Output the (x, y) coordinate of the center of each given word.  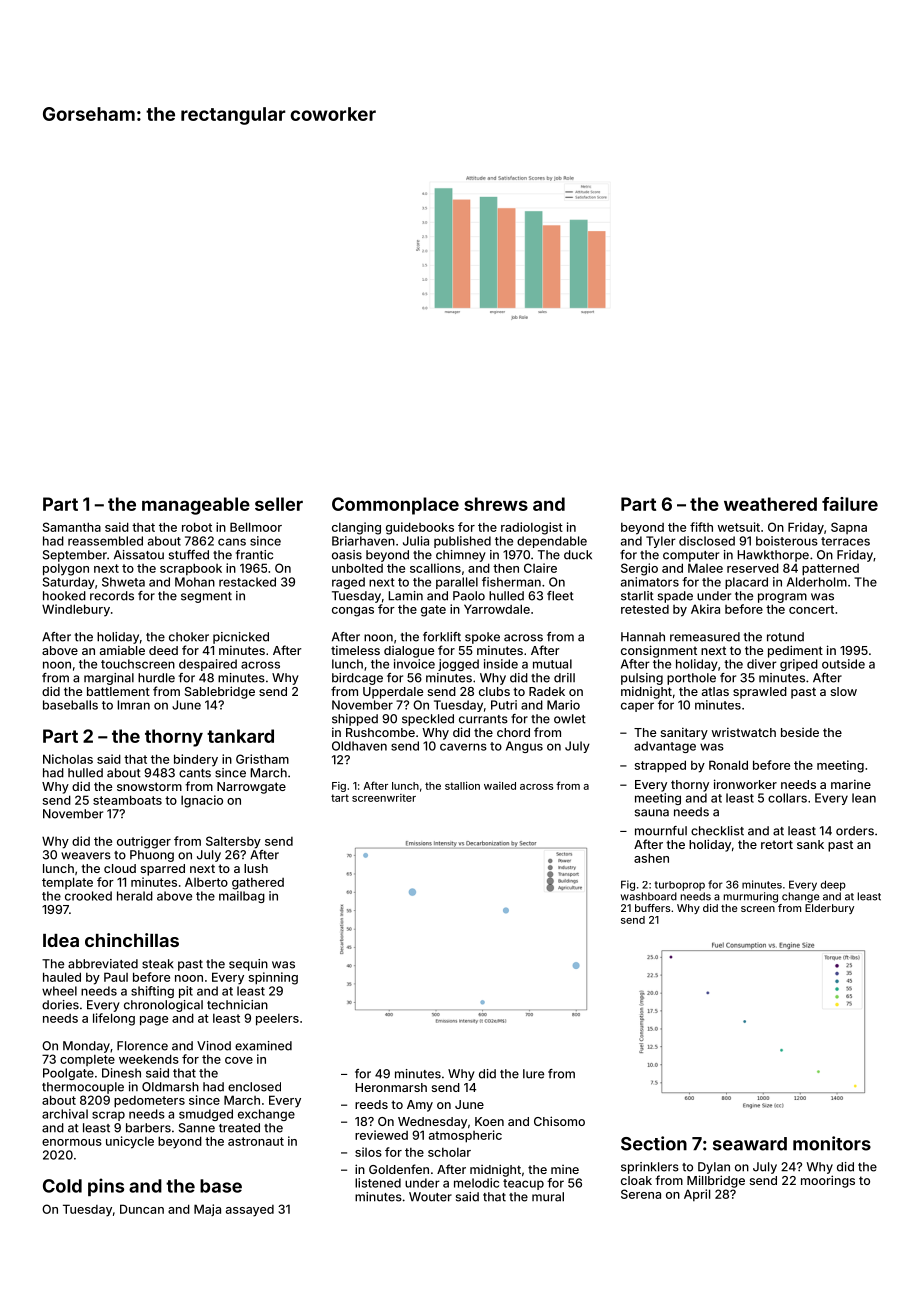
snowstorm (149, 786)
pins (106, 1187)
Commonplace (395, 506)
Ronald (728, 765)
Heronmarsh (391, 1087)
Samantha (72, 527)
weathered (770, 504)
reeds (371, 1104)
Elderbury (829, 909)
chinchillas (132, 940)
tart (340, 798)
